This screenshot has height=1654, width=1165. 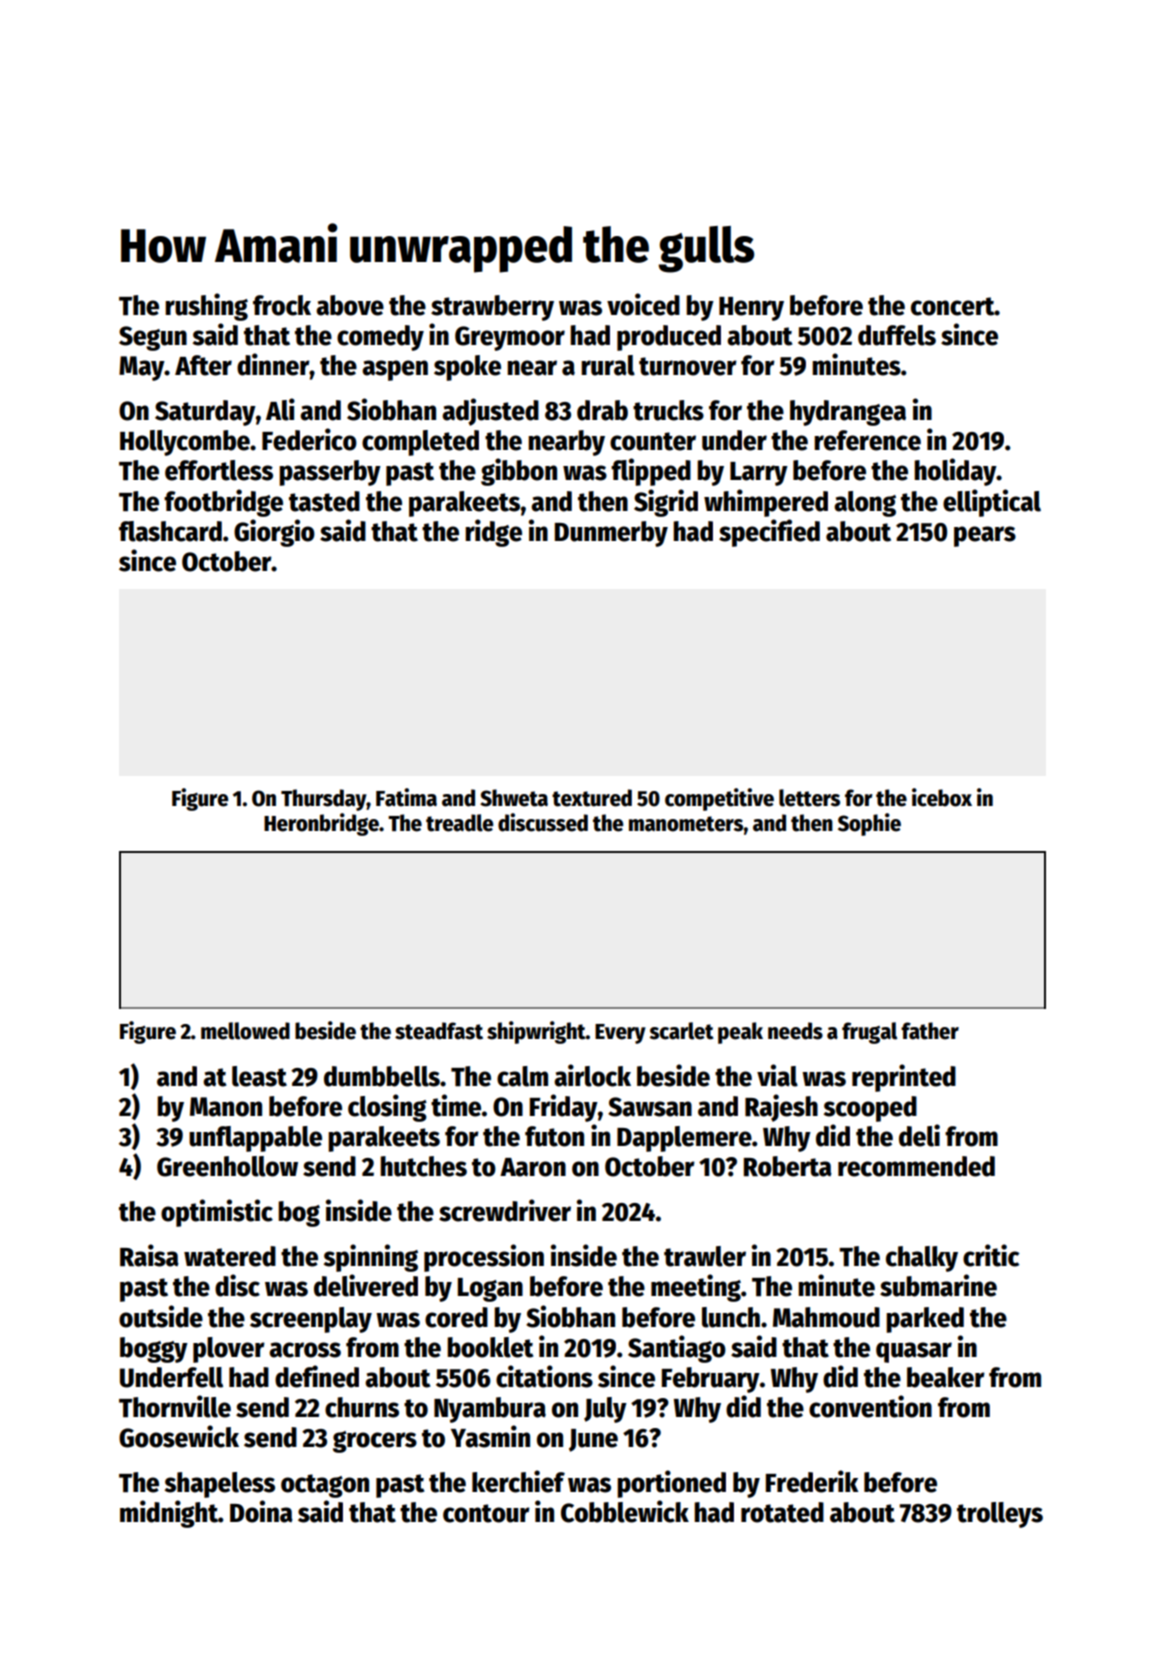 What do you see at coordinates (953, 306) in the screenshot?
I see `concert` at bounding box center [953, 306].
